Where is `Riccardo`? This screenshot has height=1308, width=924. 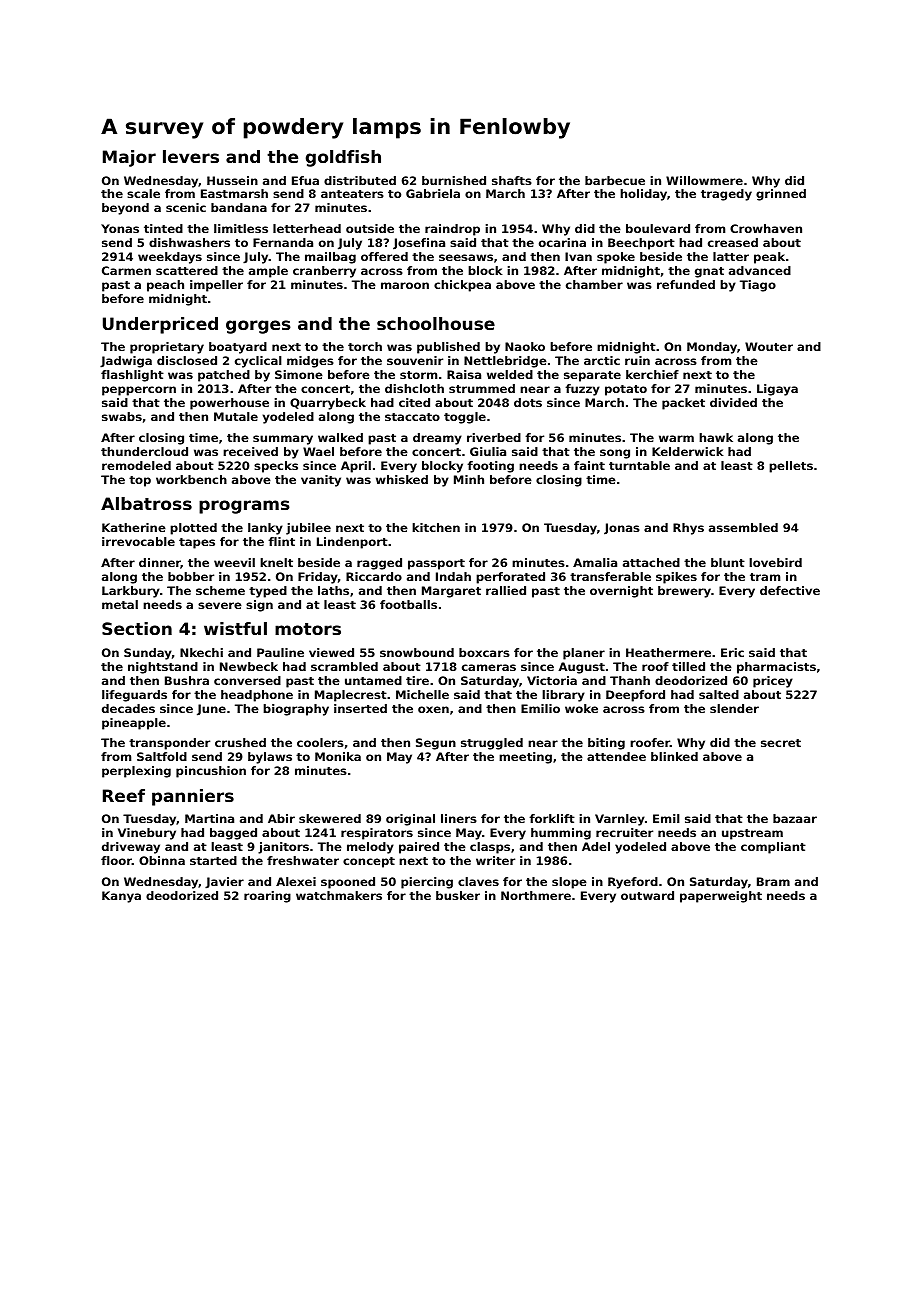
Riccardo is located at coordinates (374, 576).
